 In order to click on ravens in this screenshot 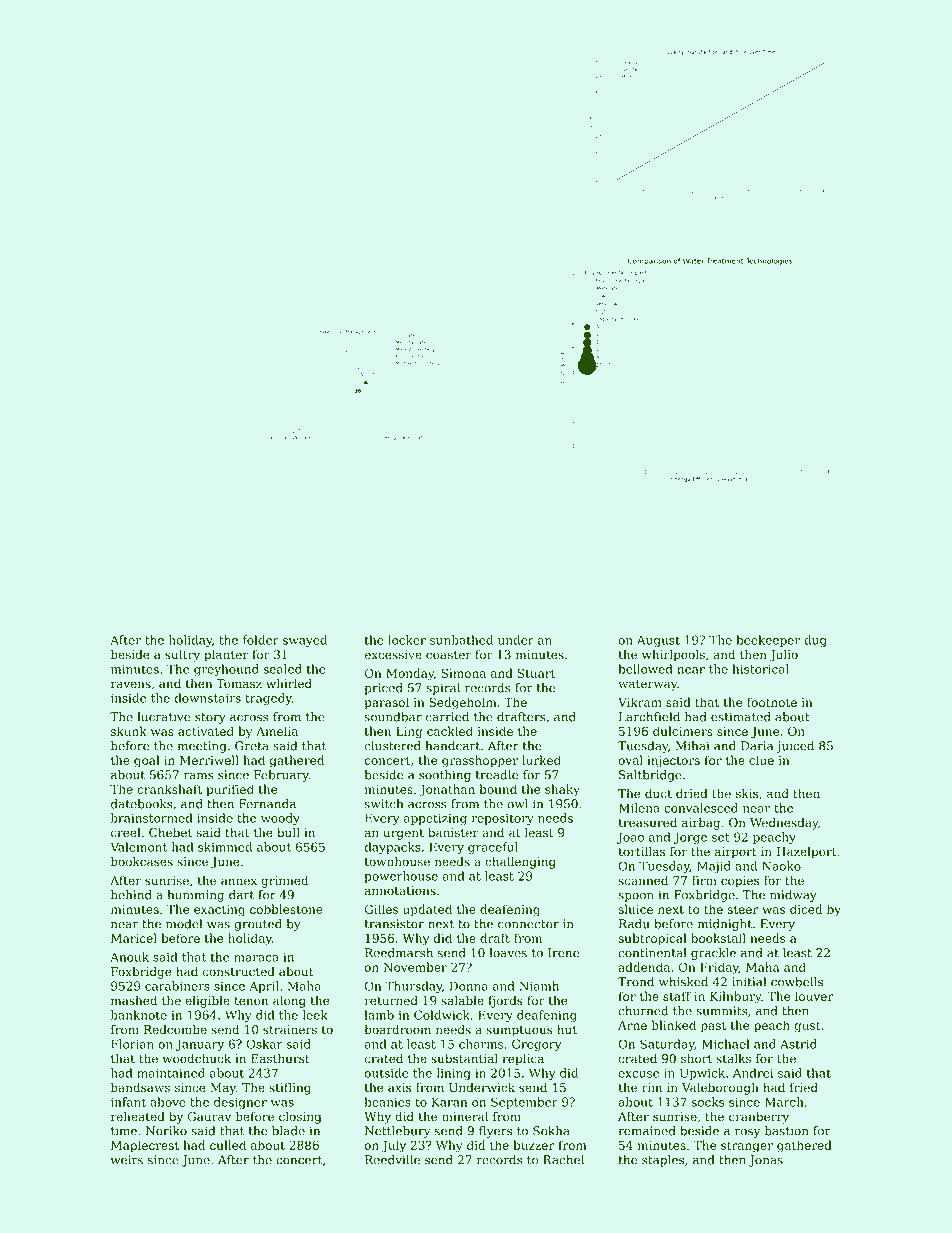, I will do `click(131, 685)`.
